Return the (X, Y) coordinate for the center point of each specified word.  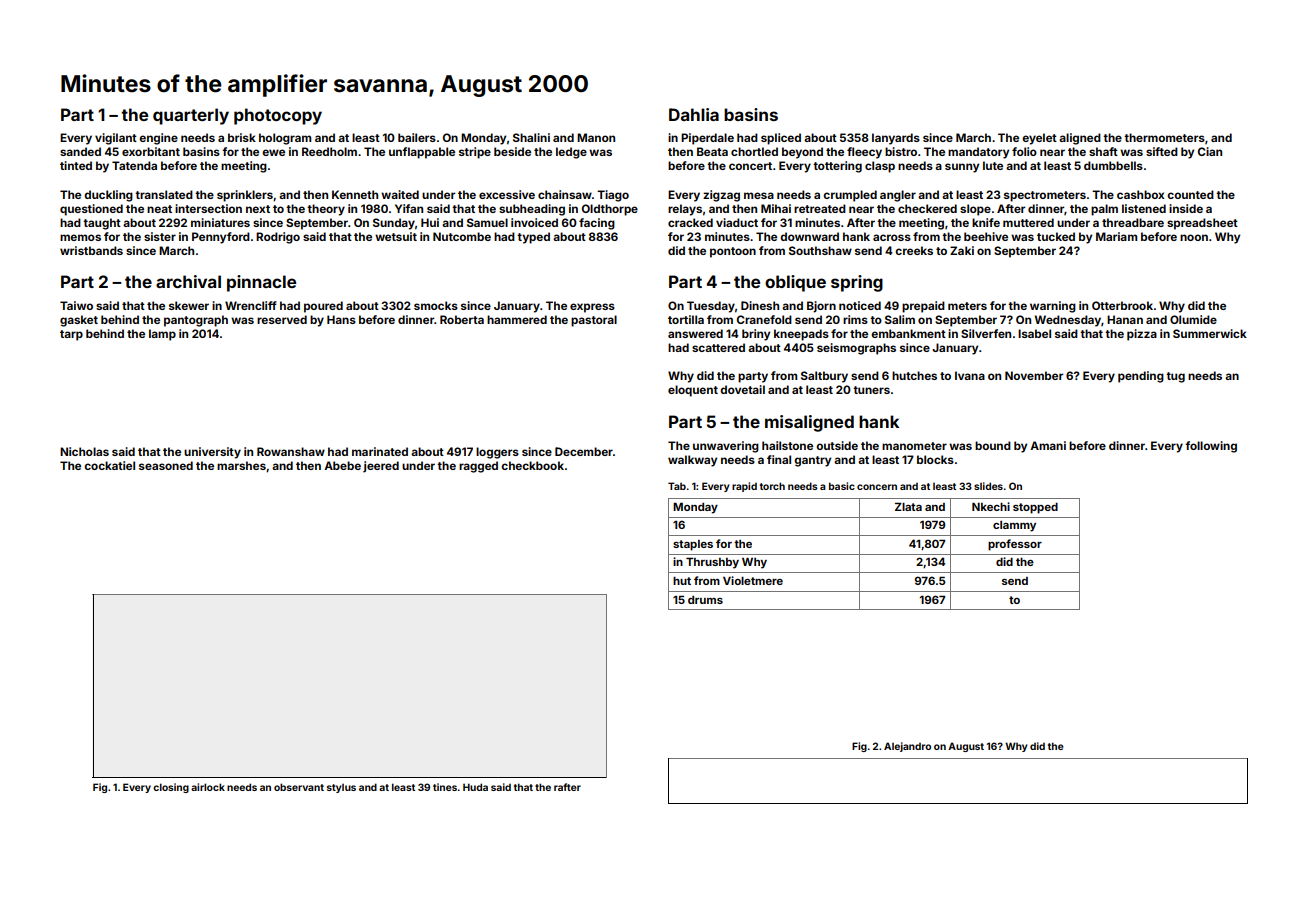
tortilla (686, 319)
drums (705, 600)
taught (102, 224)
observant (299, 787)
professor (1015, 545)
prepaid (923, 307)
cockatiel (109, 465)
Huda (475, 787)
